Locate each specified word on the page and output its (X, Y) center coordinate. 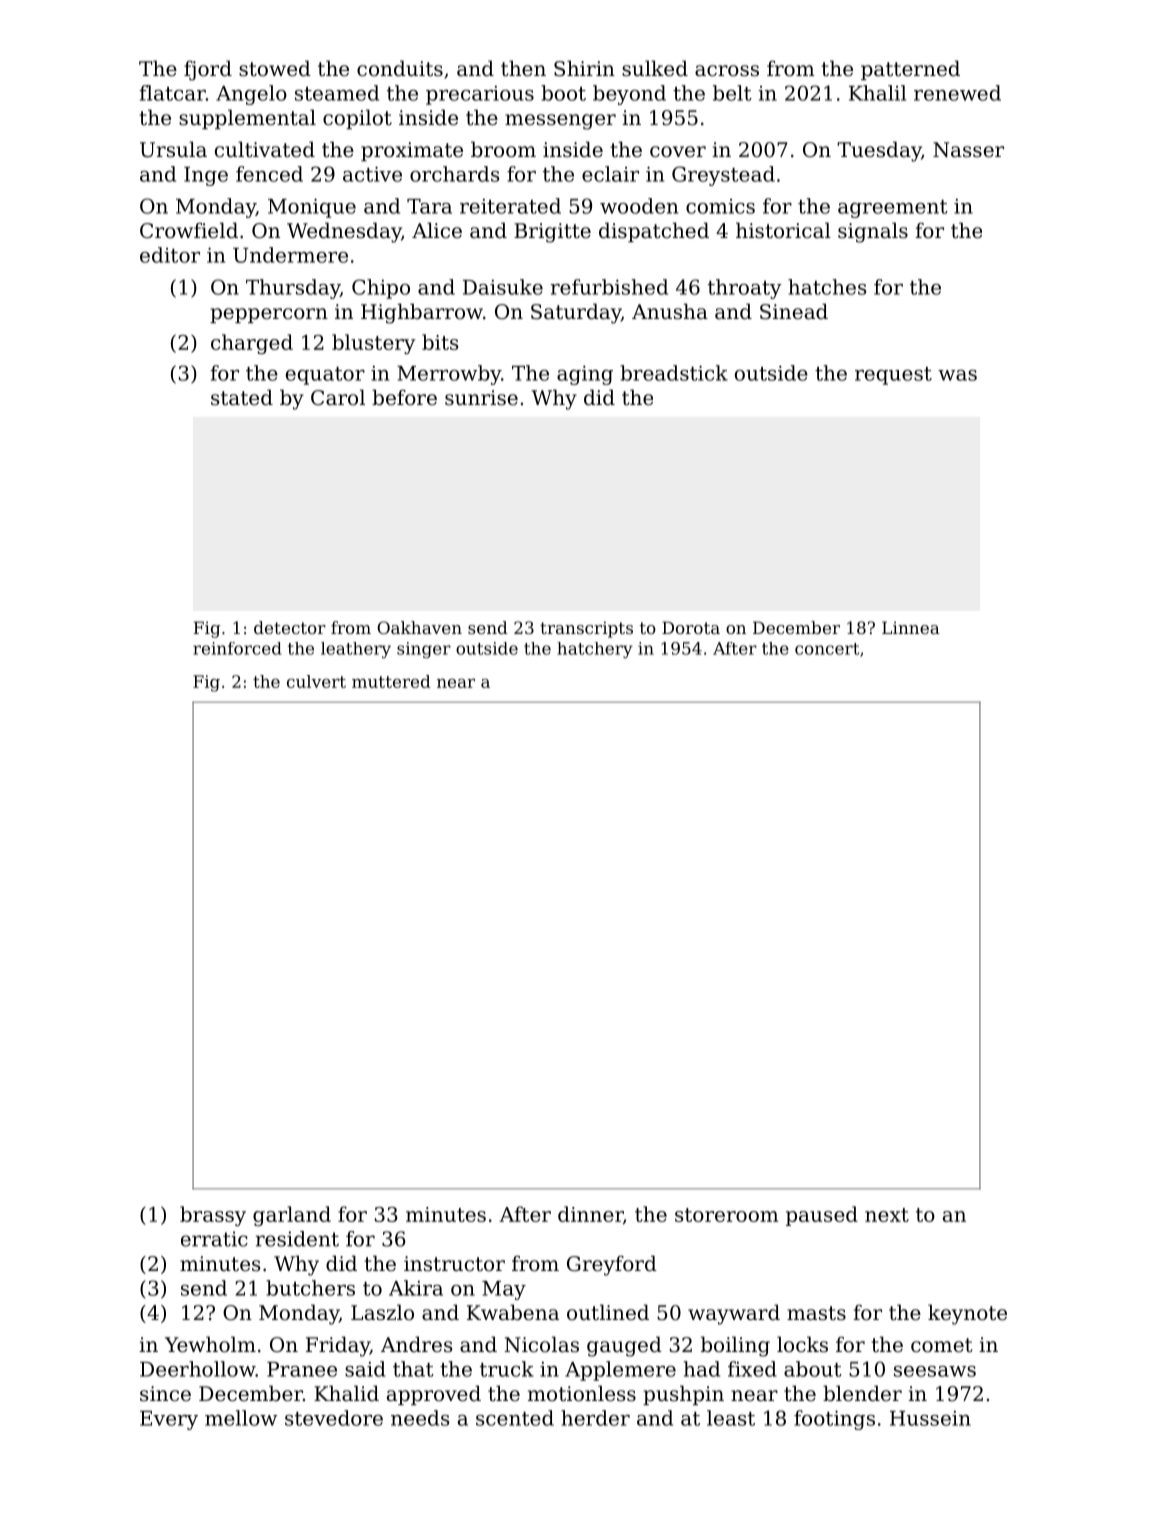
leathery (356, 650)
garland (292, 1216)
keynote (967, 1314)
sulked (655, 68)
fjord (208, 70)
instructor (454, 1264)
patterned (910, 70)
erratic (214, 1239)
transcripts (586, 629)
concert (827, 649)
